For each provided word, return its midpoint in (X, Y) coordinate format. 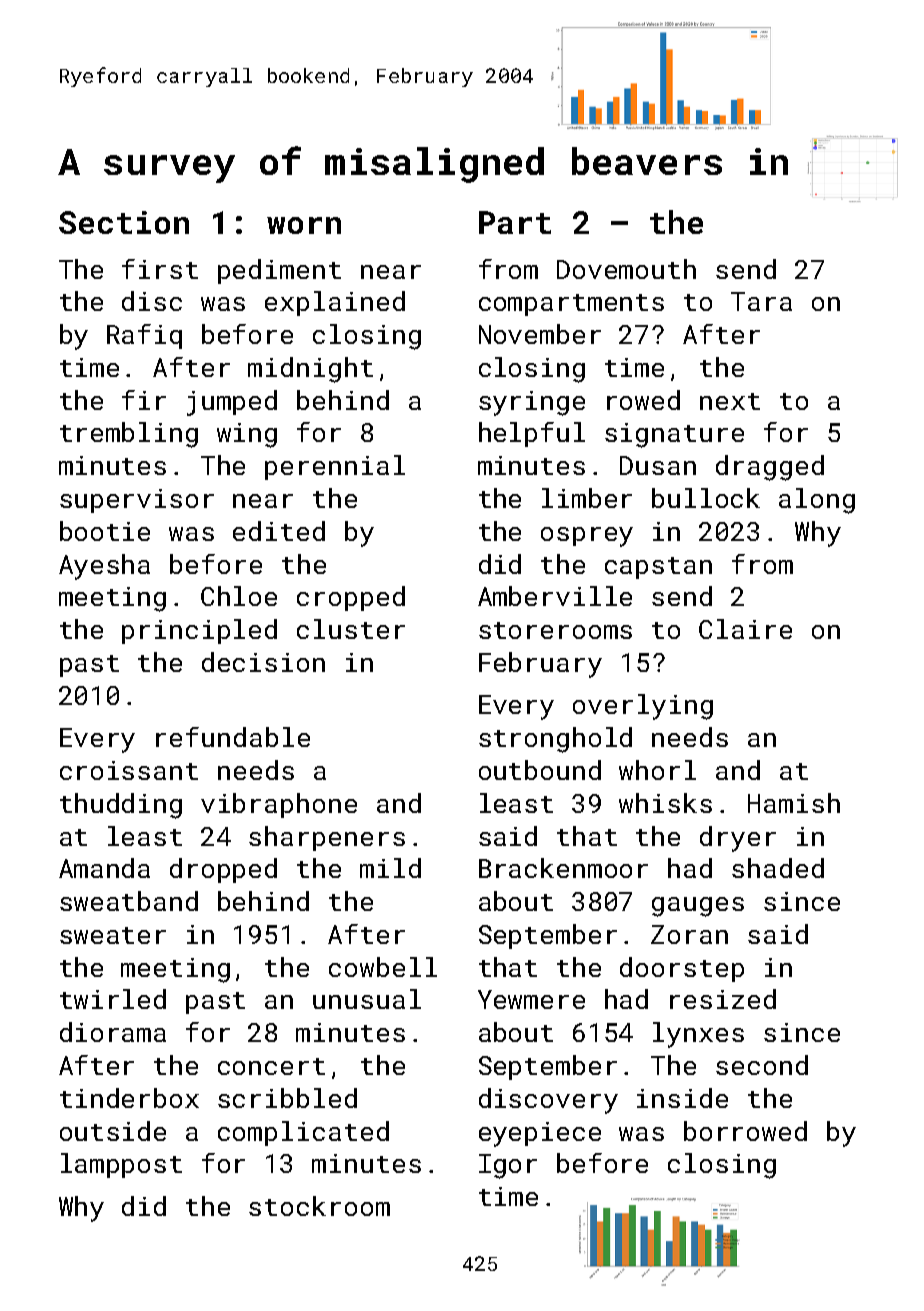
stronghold (555, 740)
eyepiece (540, 1134)
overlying (643, 707)
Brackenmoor (563, 868)
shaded (778, 868)
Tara (761, 301)
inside (682, 1098)
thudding (121, 806)
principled (199, 631)
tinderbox (129, 1098)
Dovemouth (626, 269)
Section (124, 222)
